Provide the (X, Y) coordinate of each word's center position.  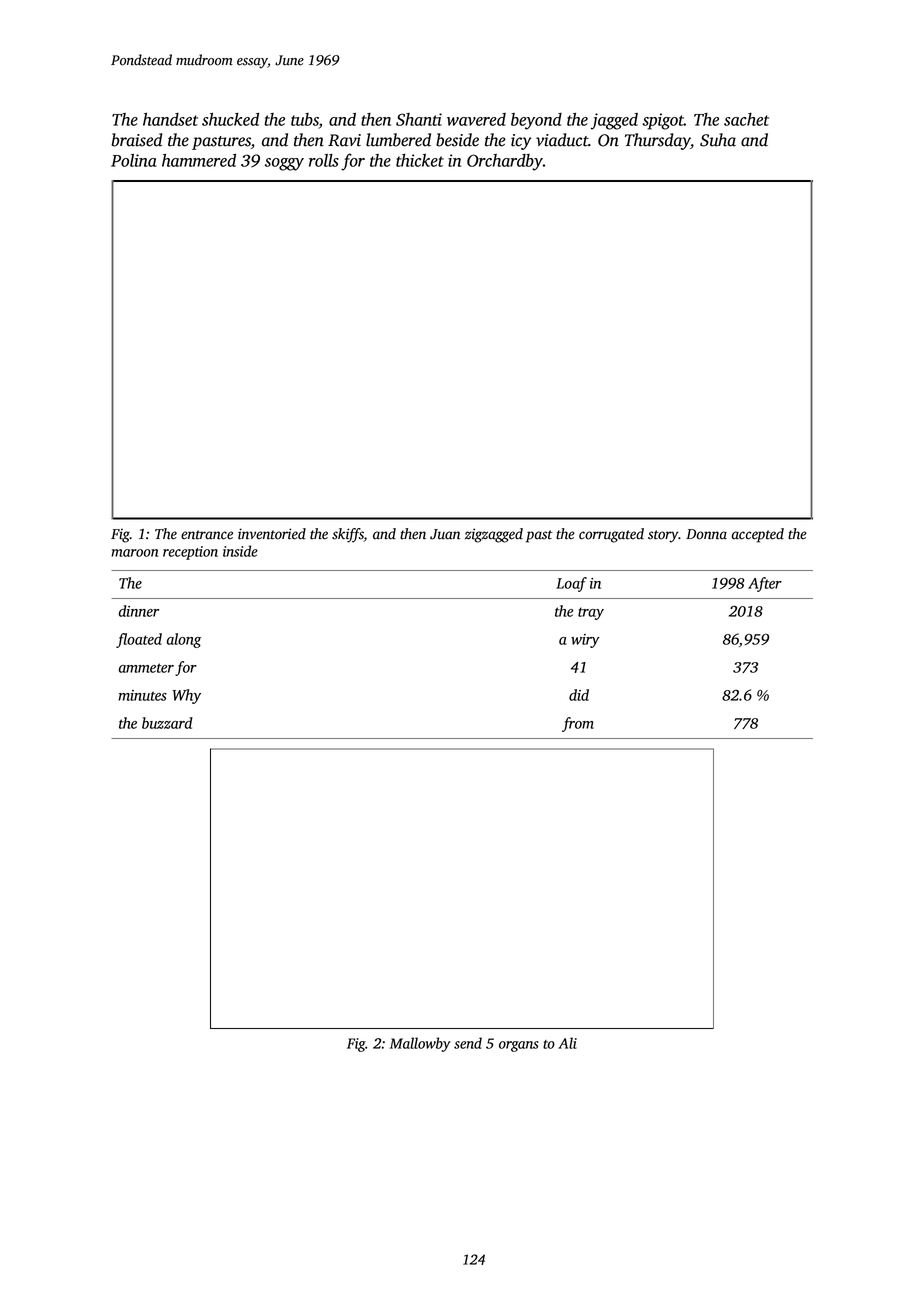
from (578, 724)
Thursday (657, 141)
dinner (139, 611)
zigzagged (494, 535)
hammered (199, 160)
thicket (420, 160)
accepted (758, 535)
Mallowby (420, 1044)
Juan (445, 534)
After (765, 584)
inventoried (272, 534)
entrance (207, 535)
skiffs (348, 535)
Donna (706, 534)
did (579, 695)
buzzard (167, 723)
